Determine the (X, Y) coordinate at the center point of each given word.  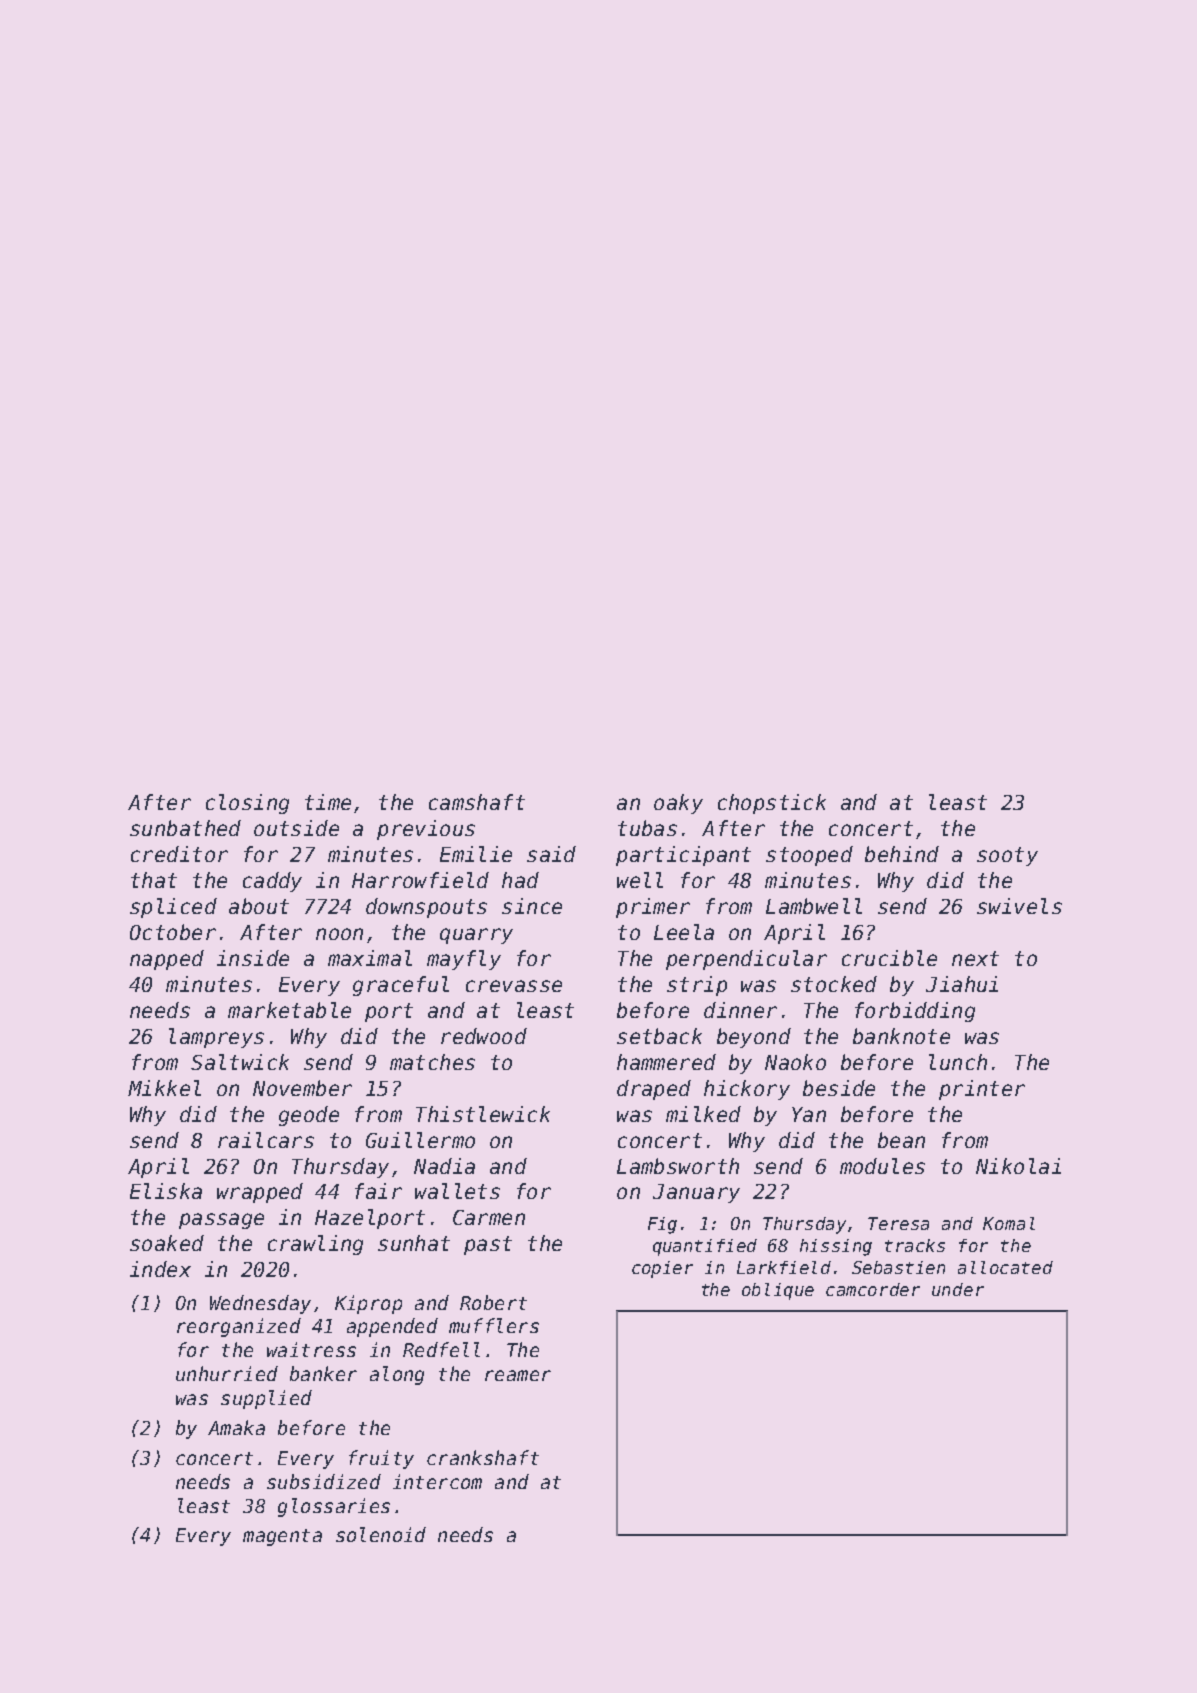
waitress (311, 1349)
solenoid (381, 1534)
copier (662, 1269)
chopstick (772, 804)
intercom (437, 1481)
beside (839, 1088)
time (328, 802)
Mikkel (164, 1088)
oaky (678, 804)
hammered (666, 1062)
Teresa (898, 1223)
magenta (282, 1537)
